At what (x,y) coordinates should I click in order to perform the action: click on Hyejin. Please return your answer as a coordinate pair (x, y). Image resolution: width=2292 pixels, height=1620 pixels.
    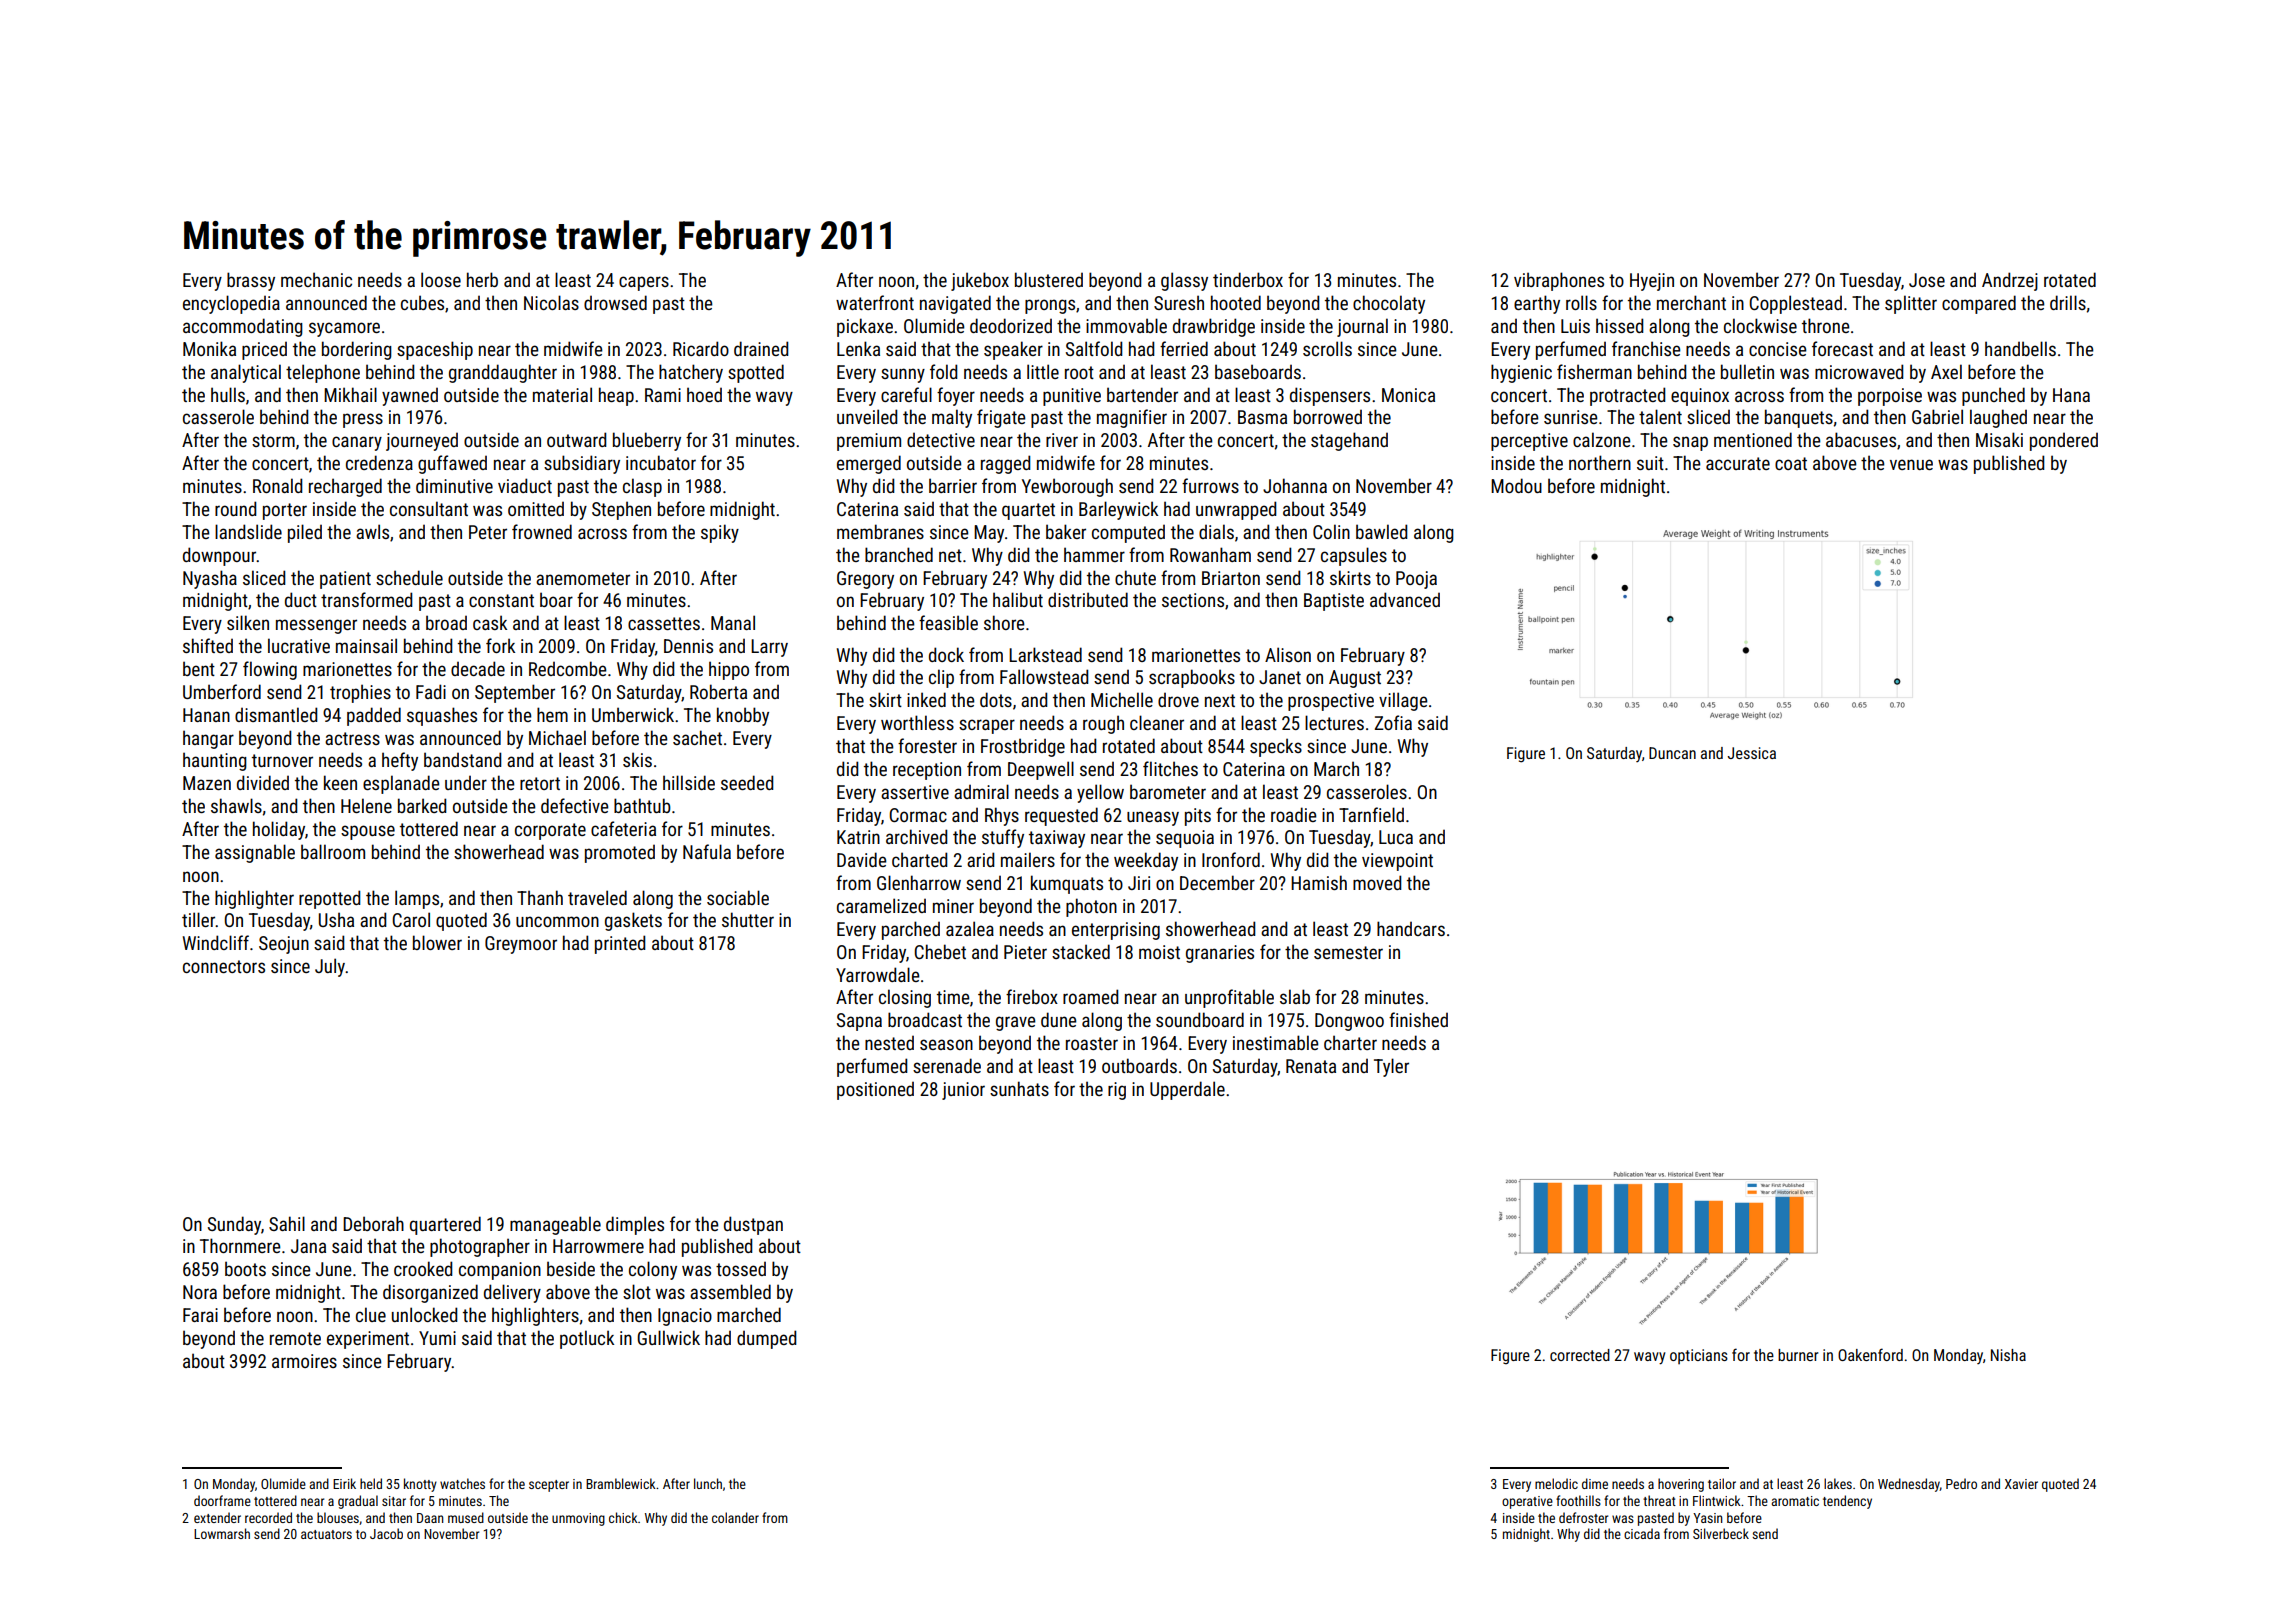
    Looking at the image, I should click on (1652, 282).
